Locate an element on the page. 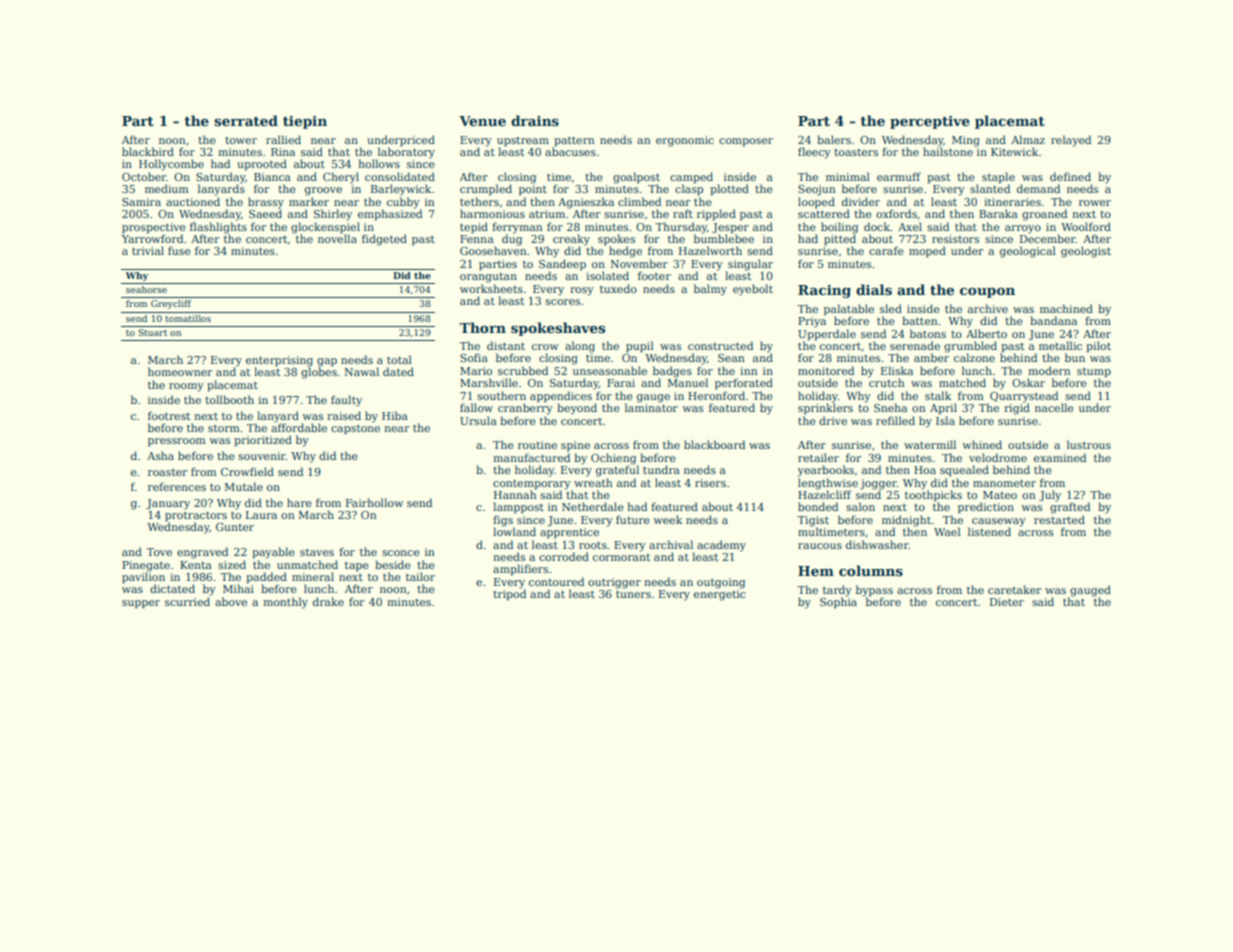 This page has height=952, width=1233. figs is located at coordinates (503, 521).
